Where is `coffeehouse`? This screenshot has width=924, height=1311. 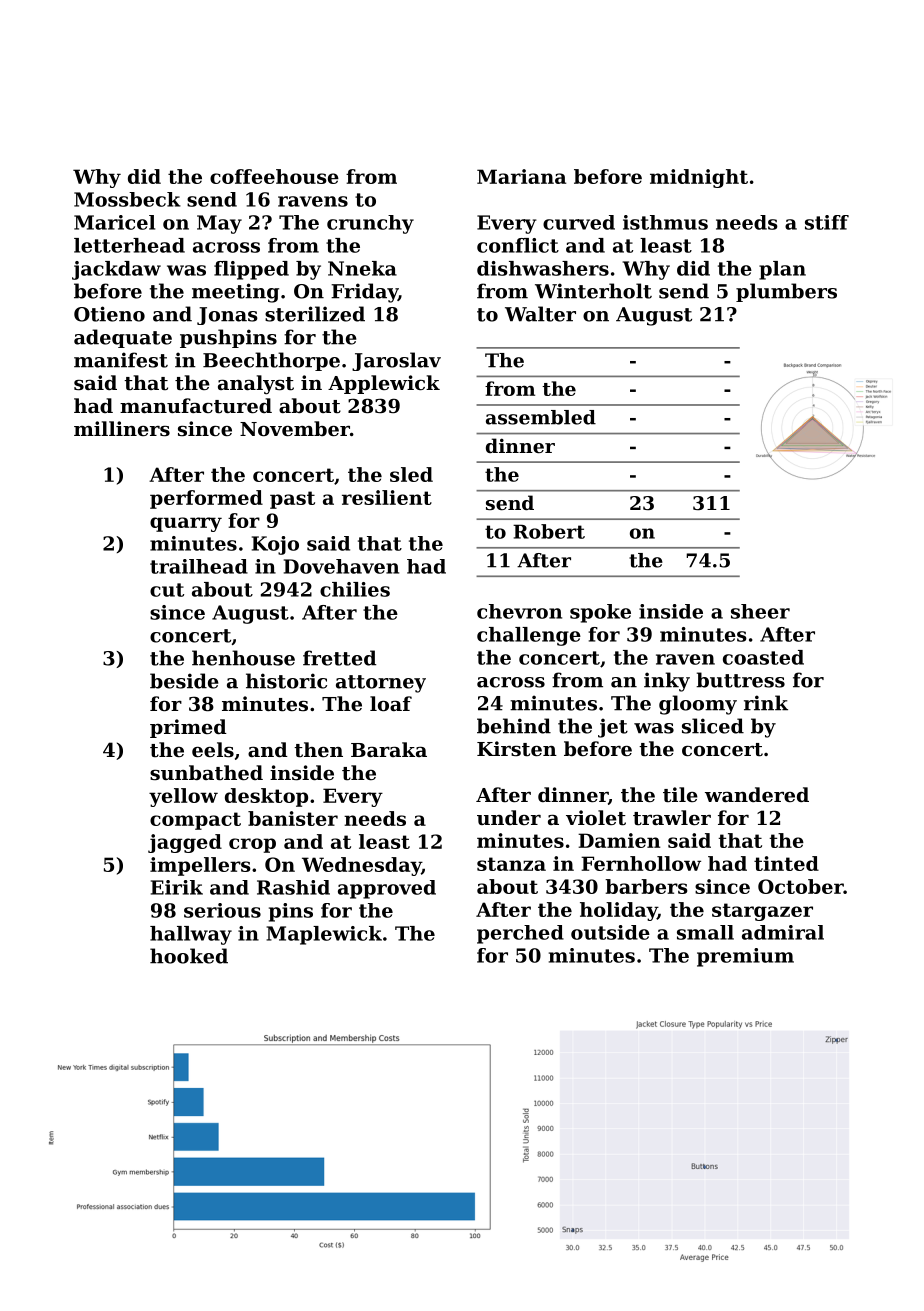 coffeehouse is located at coordinates (274, 176).
